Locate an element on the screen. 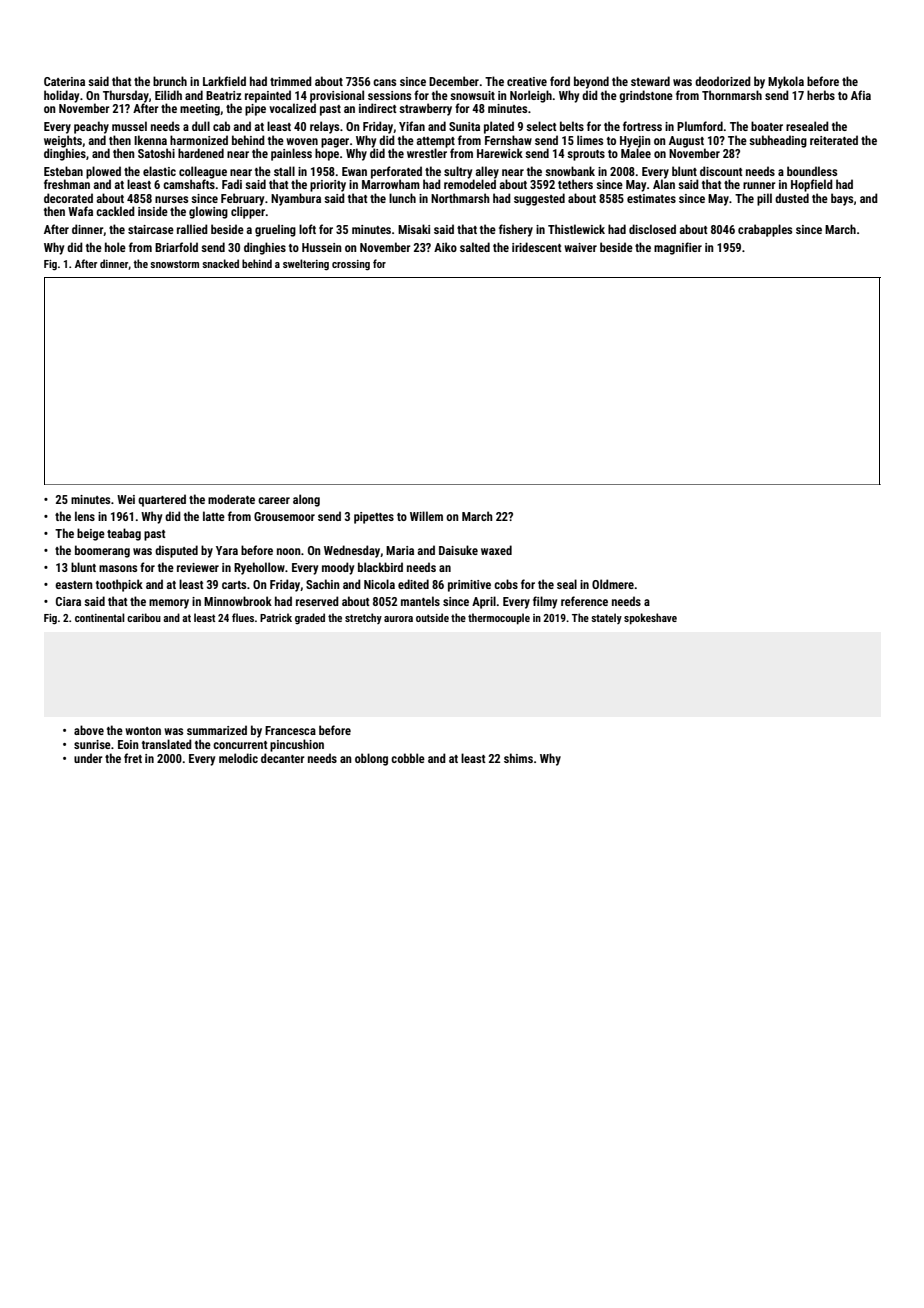 This screenshot has width=924, height=1308. alley is located at coordinates (487, 172).
